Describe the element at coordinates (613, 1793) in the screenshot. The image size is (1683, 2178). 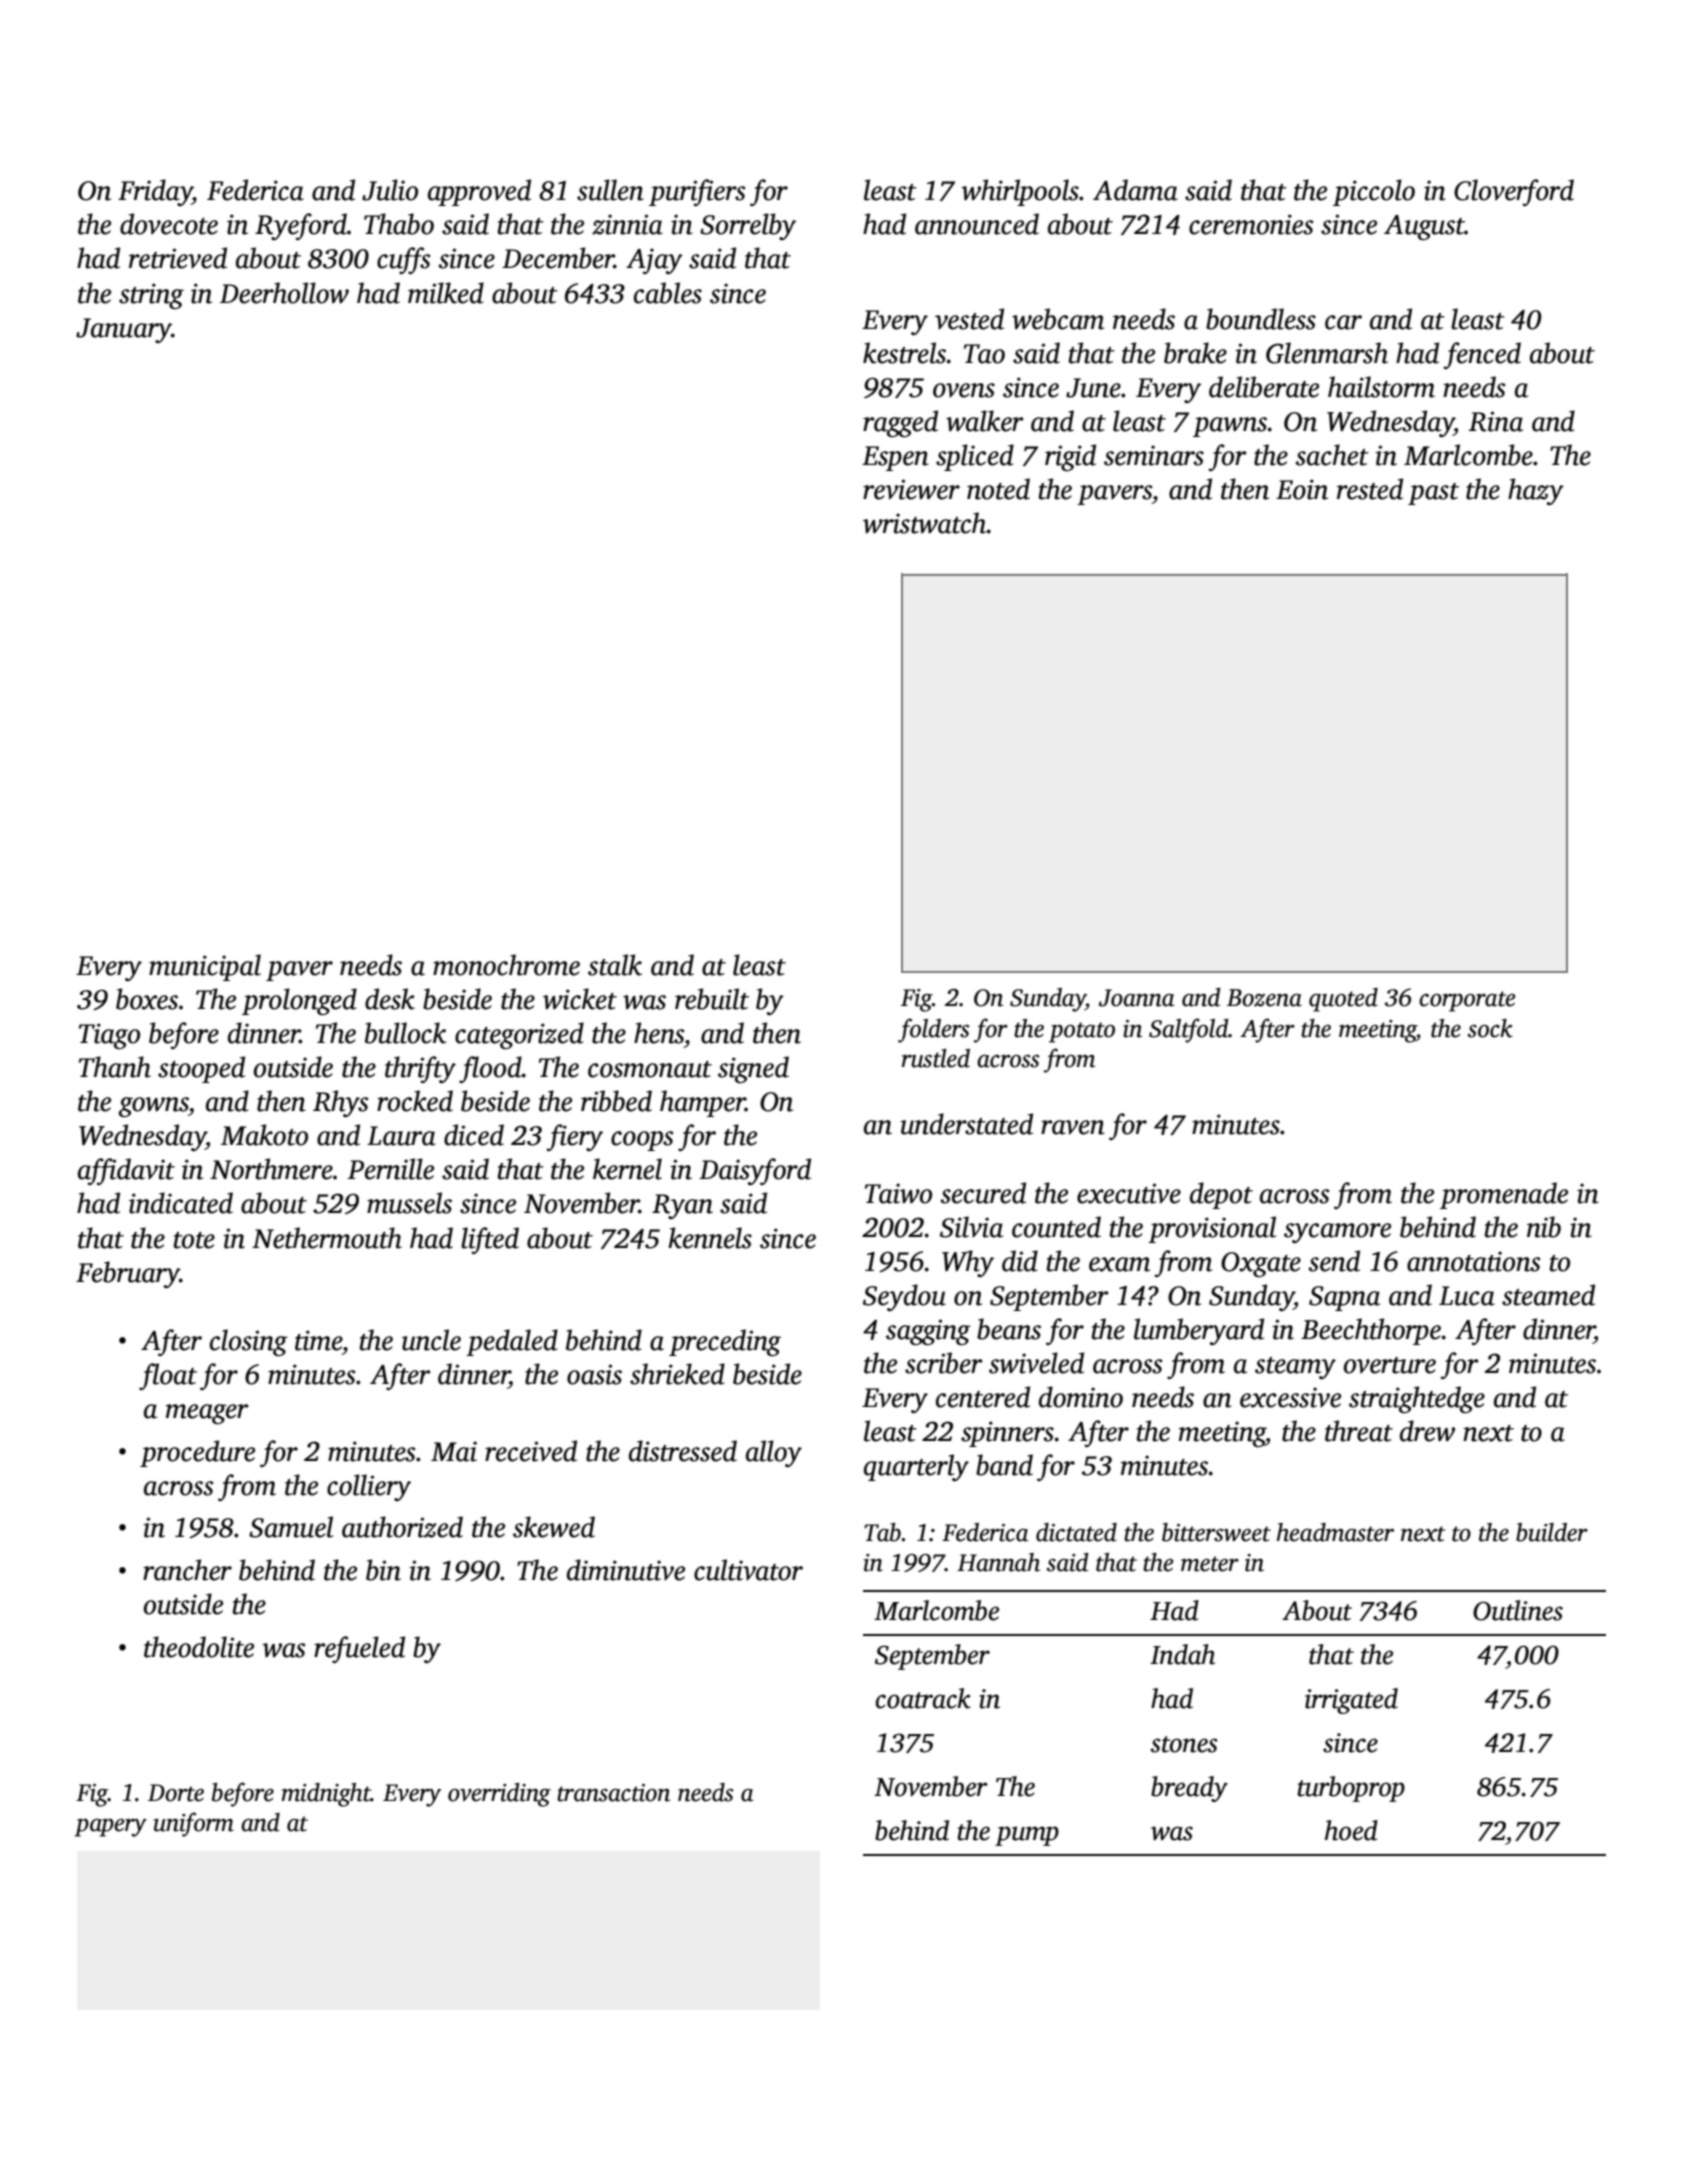
I see `transaction` at that location.
